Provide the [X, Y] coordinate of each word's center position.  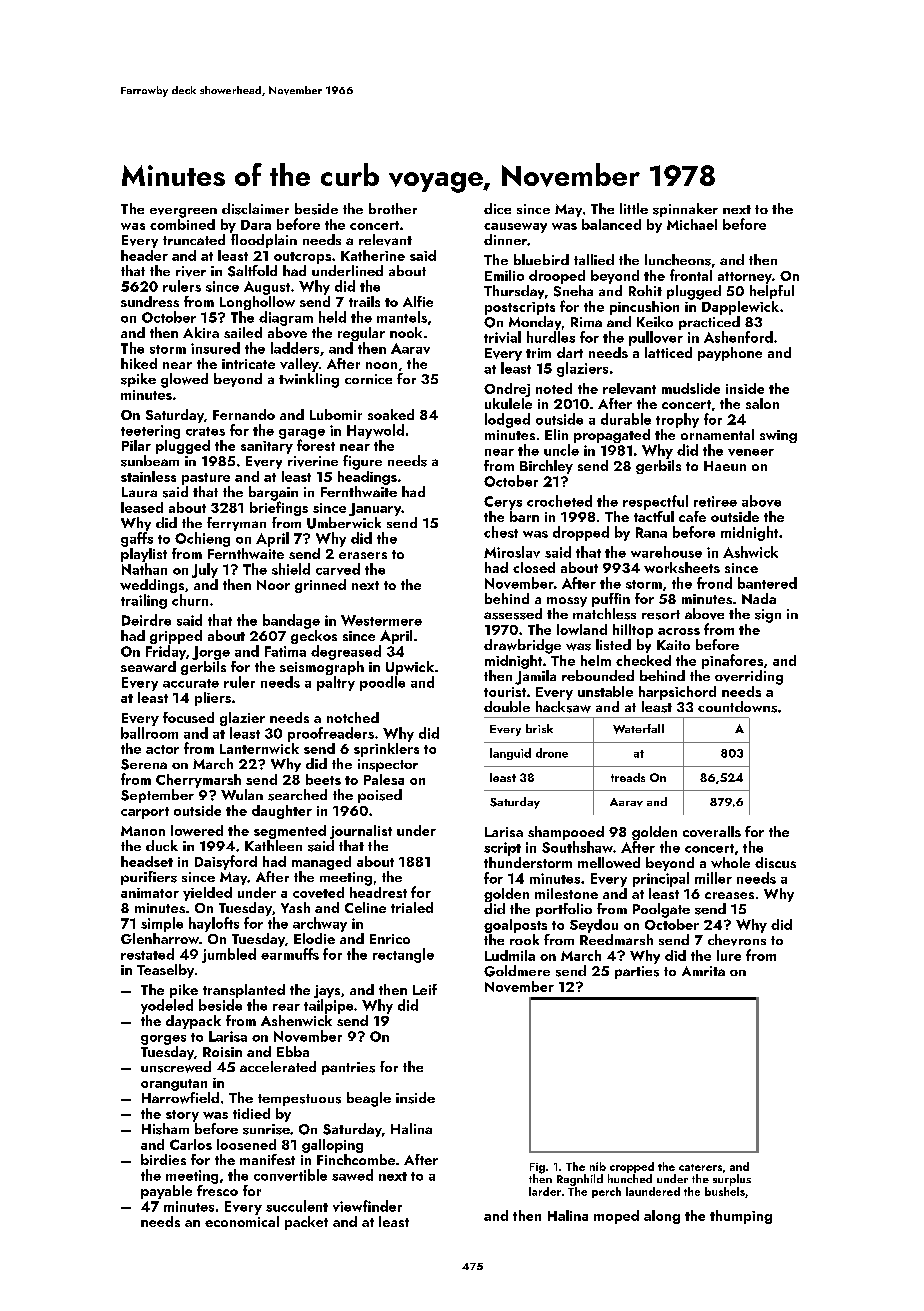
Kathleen [273, 845]
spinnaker [685, 210]
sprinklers [386, 750]
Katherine [373, 255]
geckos [314, 637]
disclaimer [255, 209]
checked [643, 660]
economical [242, 1221]
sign [768, 616]
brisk [539, 728]
